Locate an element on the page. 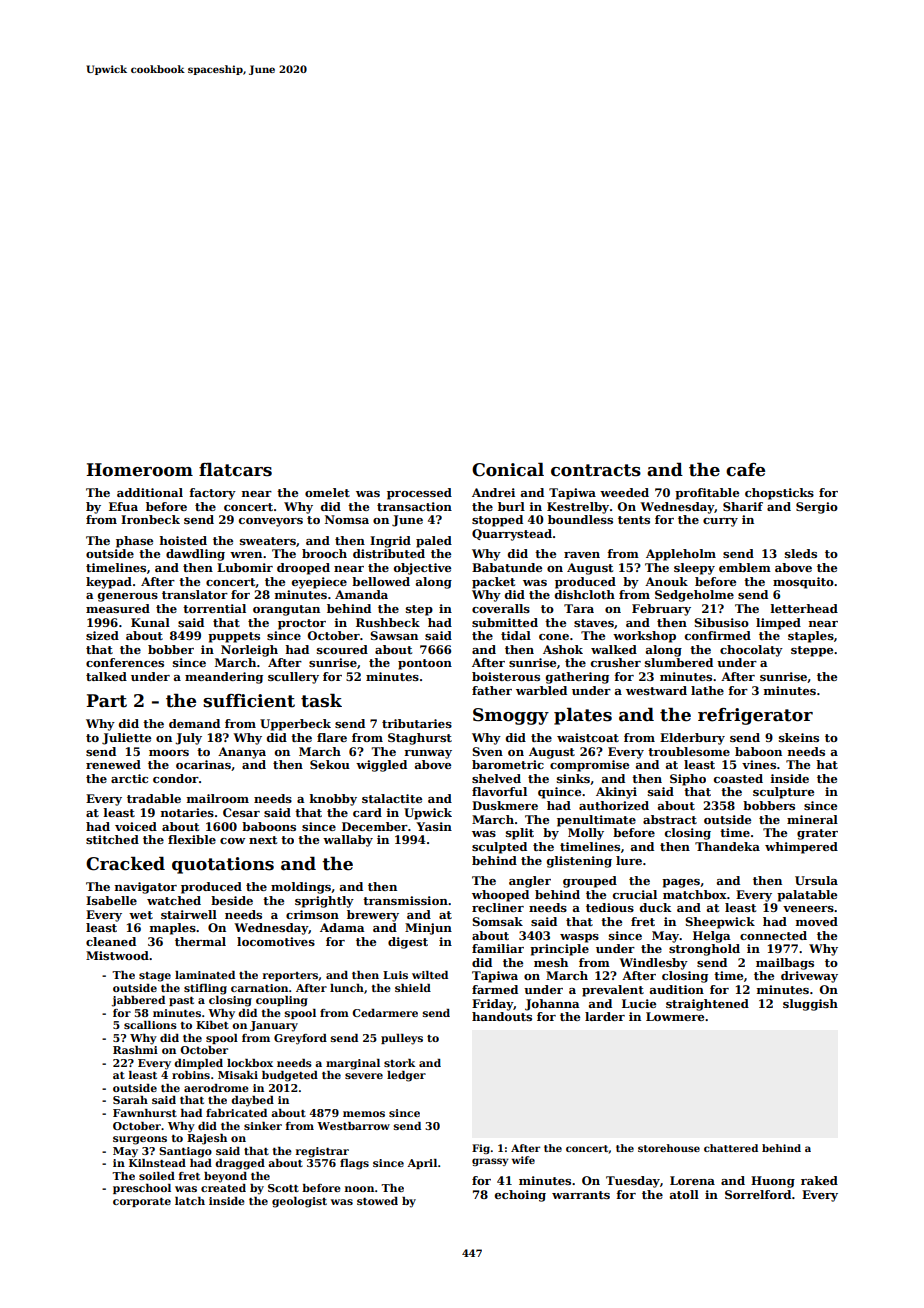  cafe is located at coordinates (745, 470).
